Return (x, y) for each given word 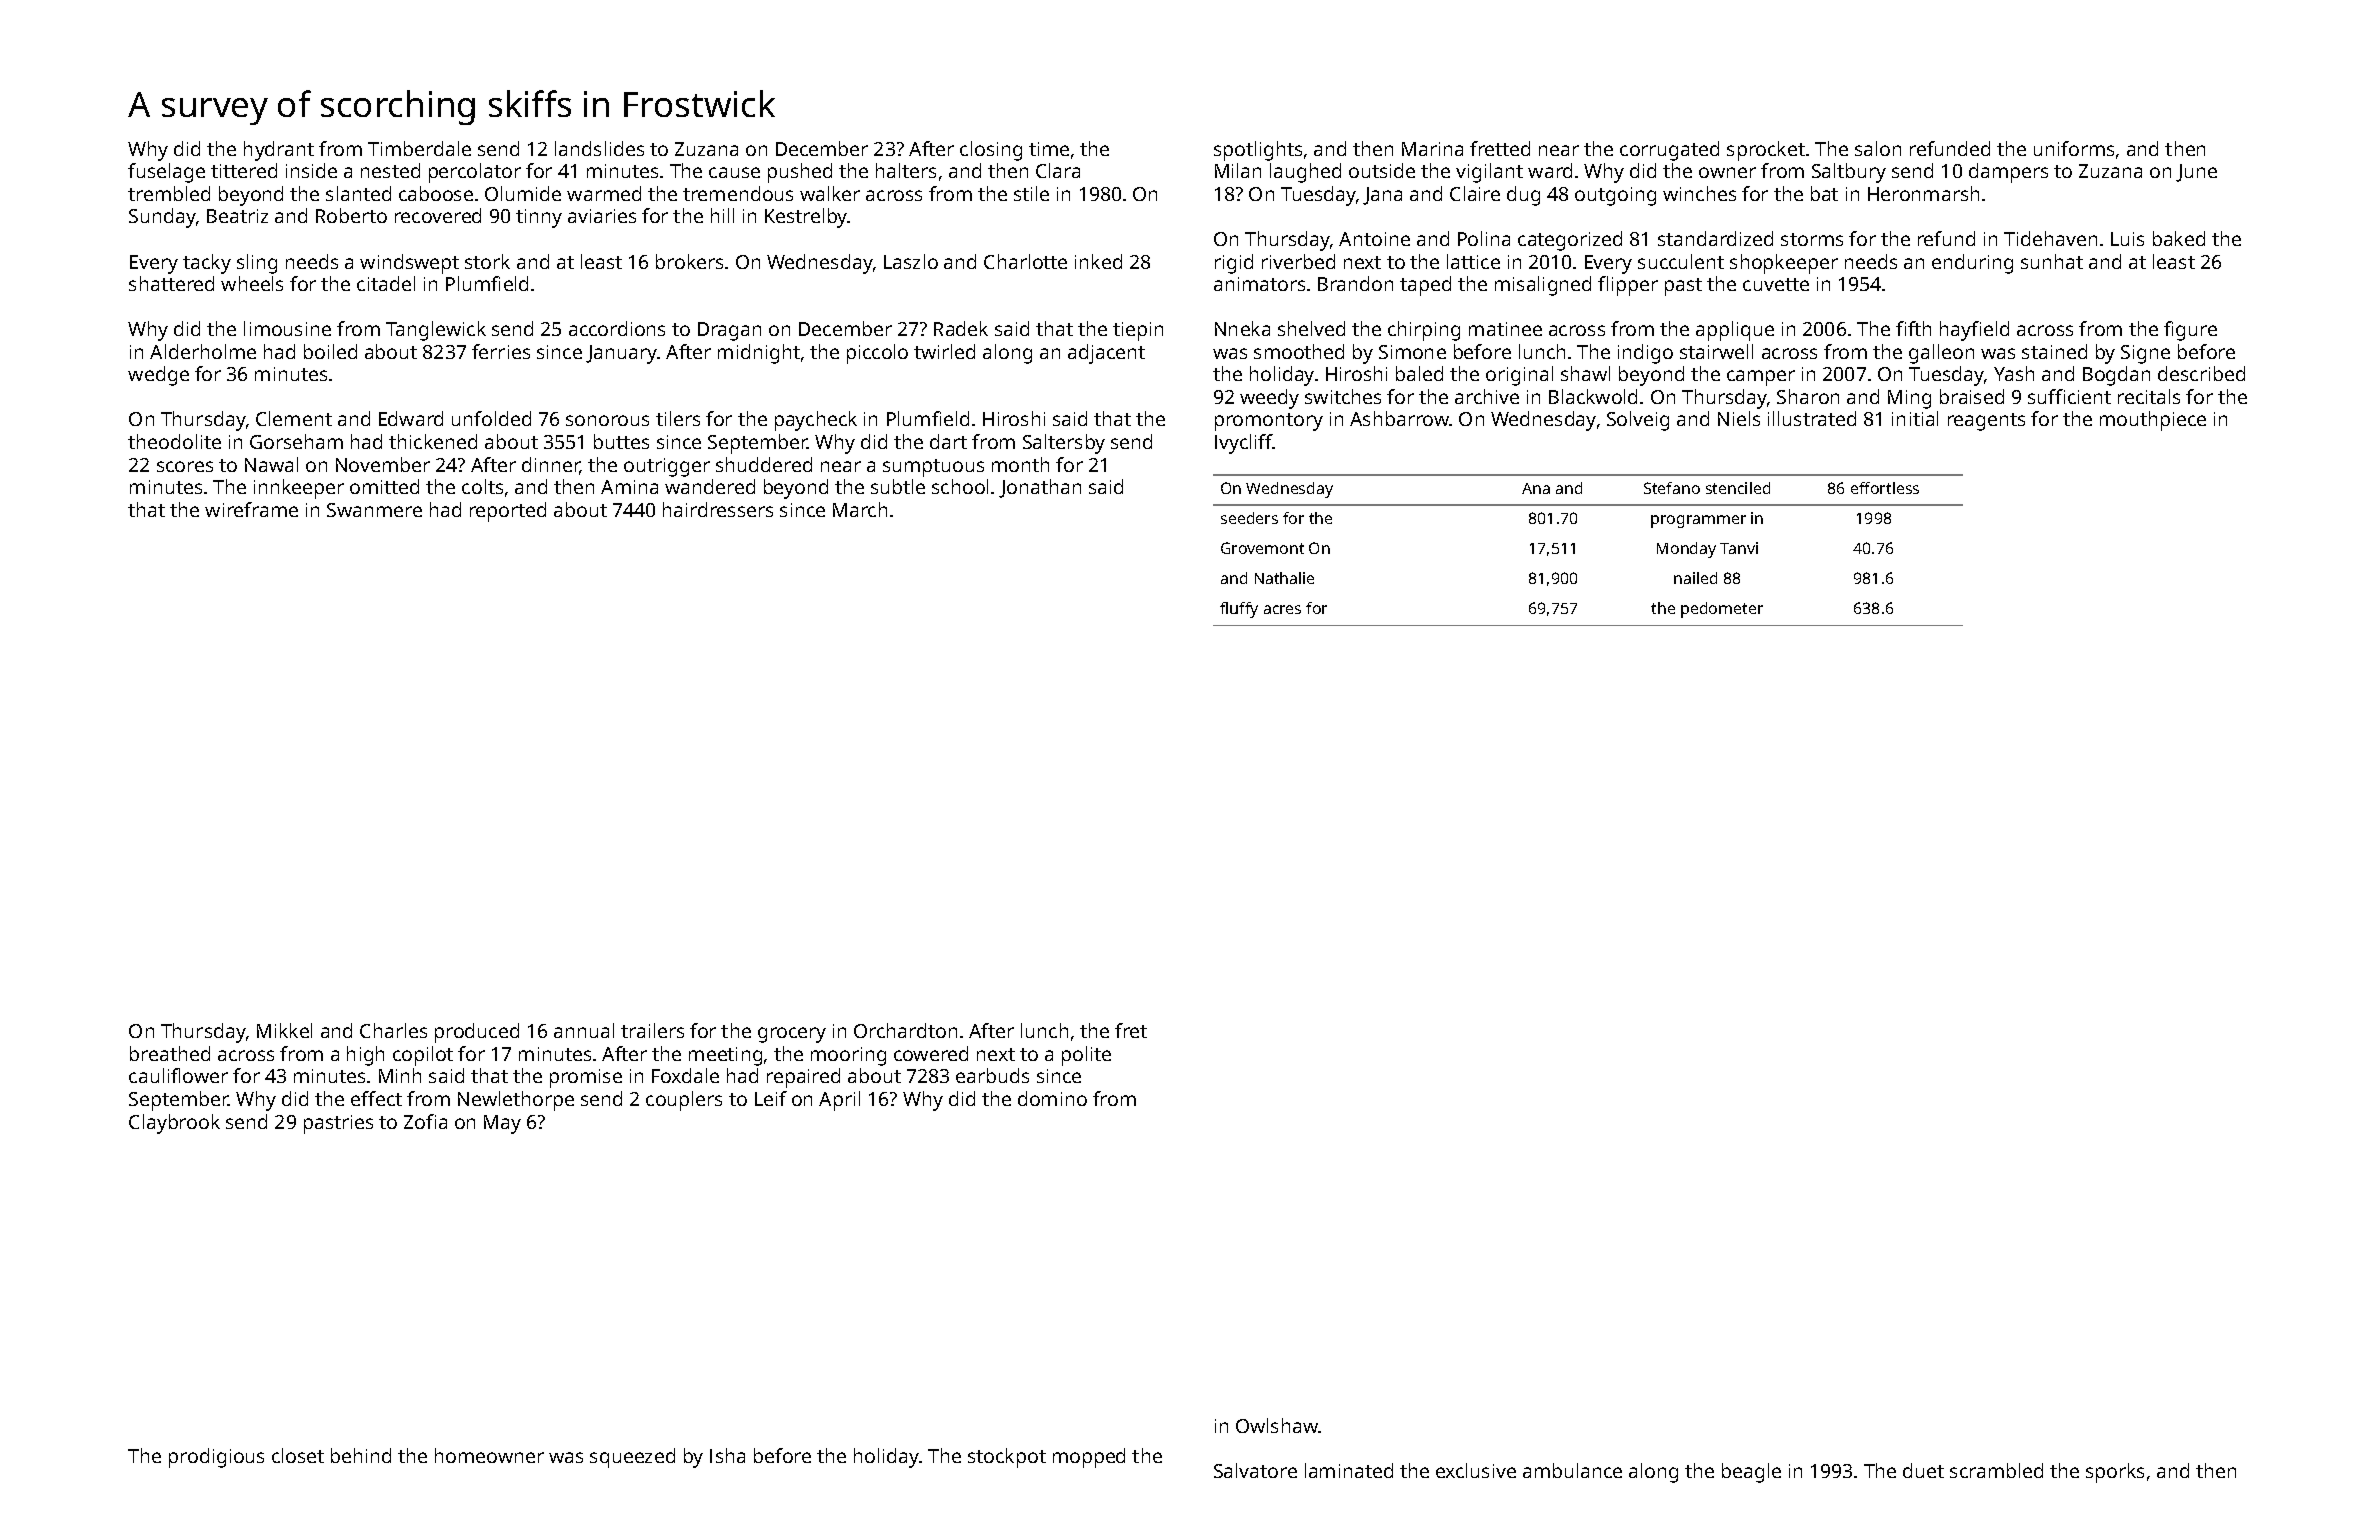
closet (298, 1455)
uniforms (2074, 148)
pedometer (1722, 610)
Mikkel (284, 1030)
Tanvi (1739, 548)
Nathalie (1284, 578)
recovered (438, 215)
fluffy (1239, 610)
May (502, 1124)
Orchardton (905, 1030)
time (1049, 149)
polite (1086, 1056)
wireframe (251, 509)
